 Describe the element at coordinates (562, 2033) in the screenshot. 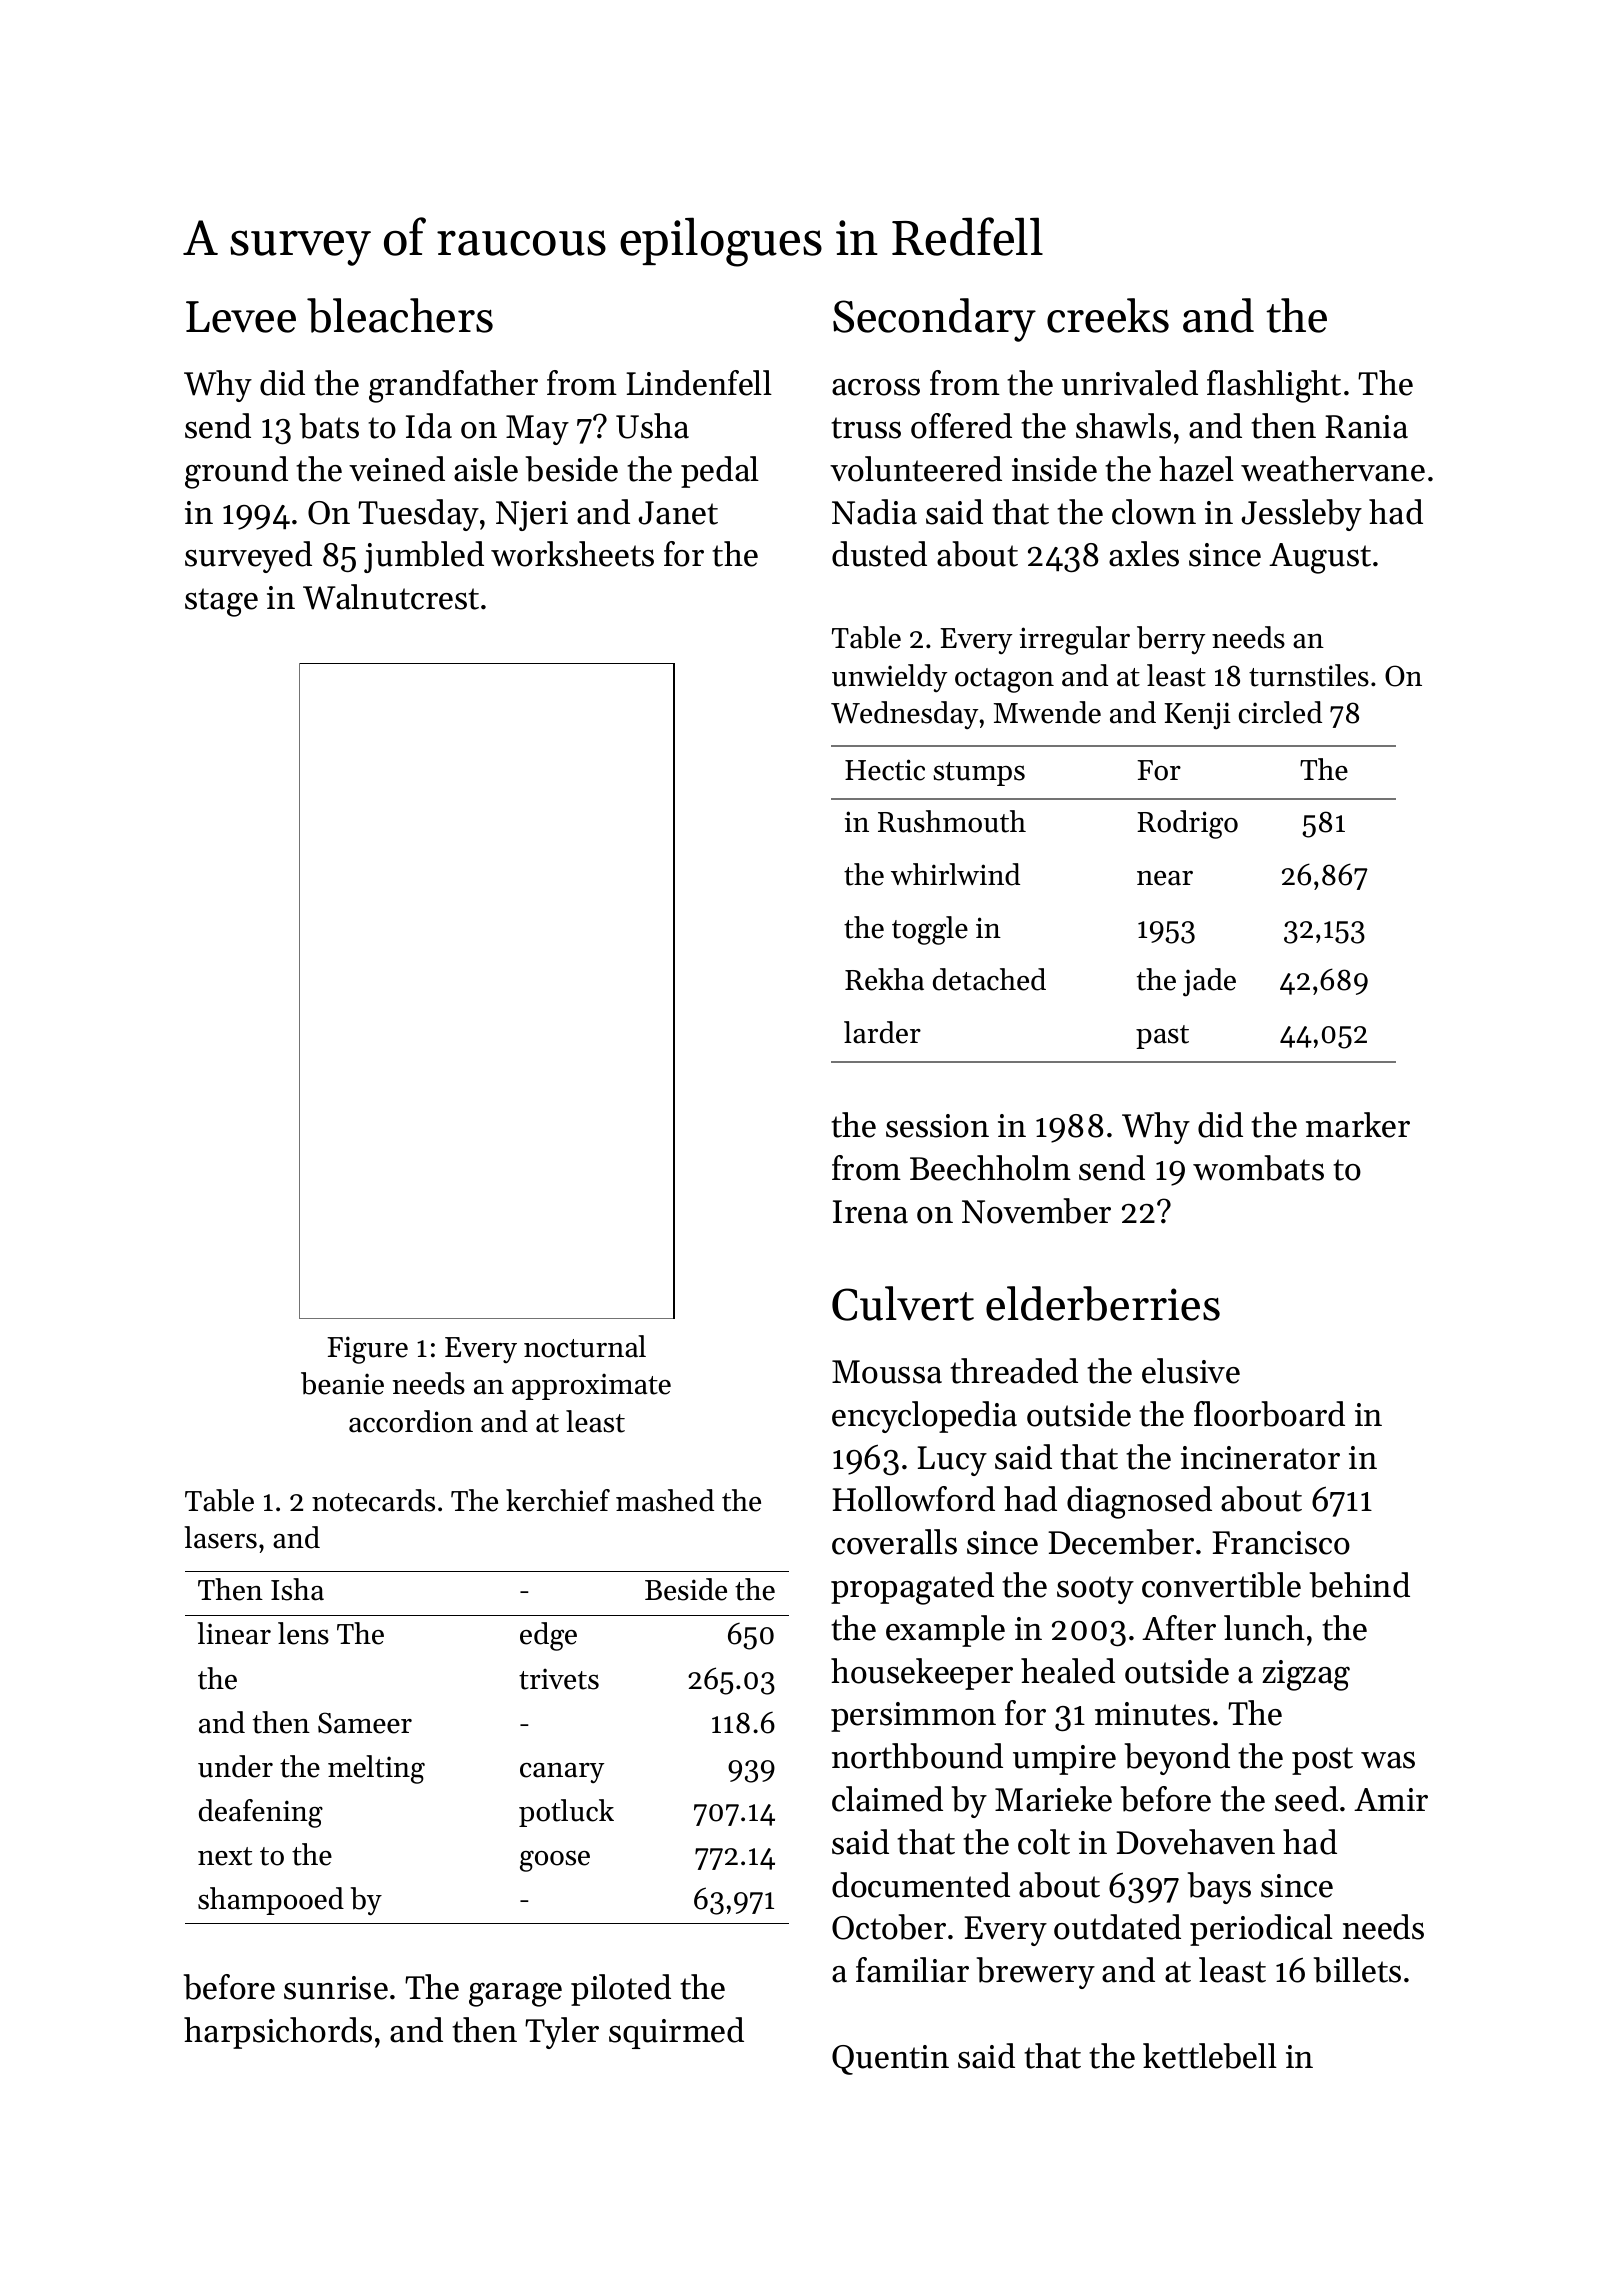

I see `Tyler` at that location.
